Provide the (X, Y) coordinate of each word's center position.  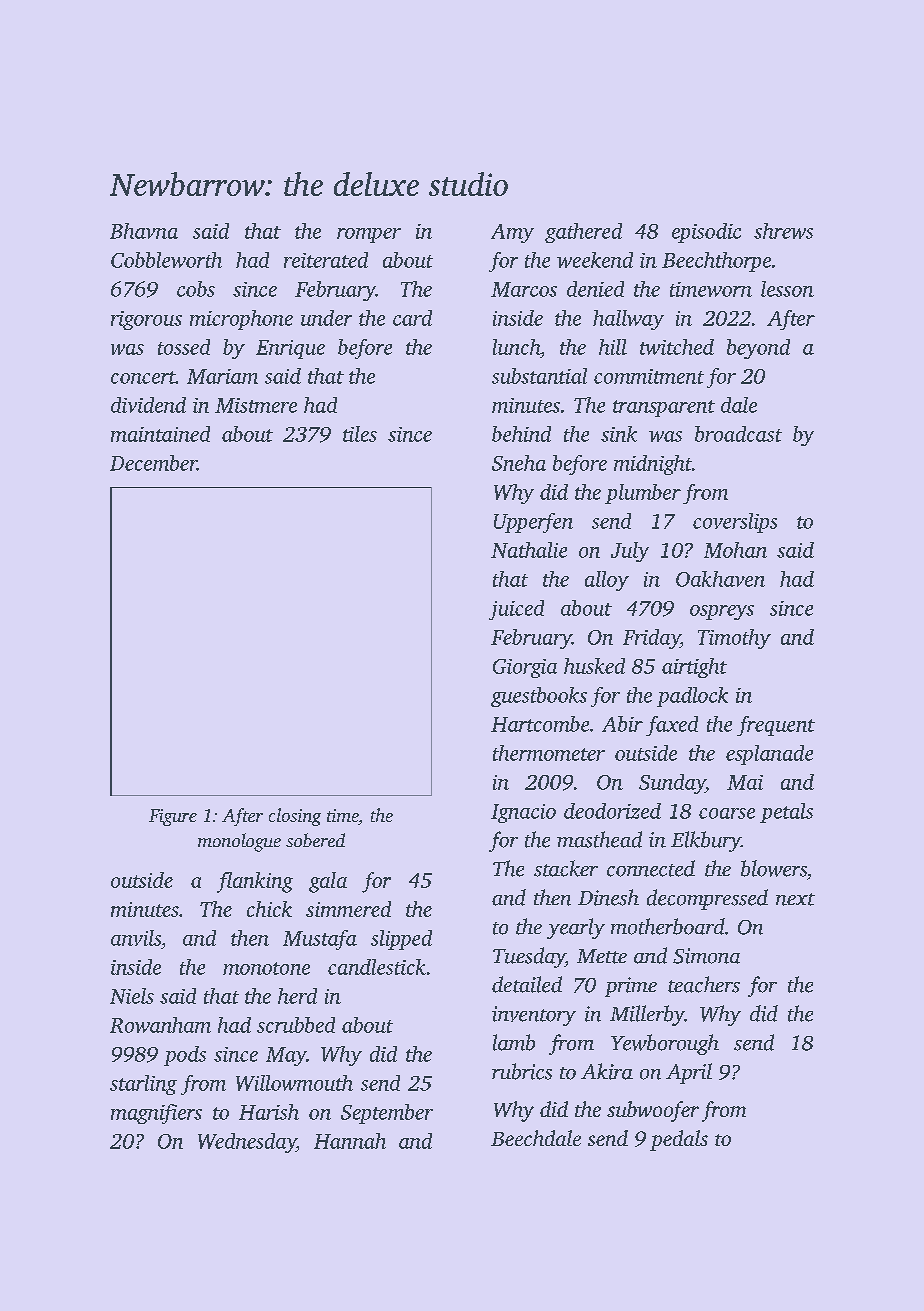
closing (295, 817)
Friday (651, 639)
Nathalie (529, 550)
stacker (566, 868)
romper (369, 235)
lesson (787, 289)
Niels (132, 996)
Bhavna (144, 231)
